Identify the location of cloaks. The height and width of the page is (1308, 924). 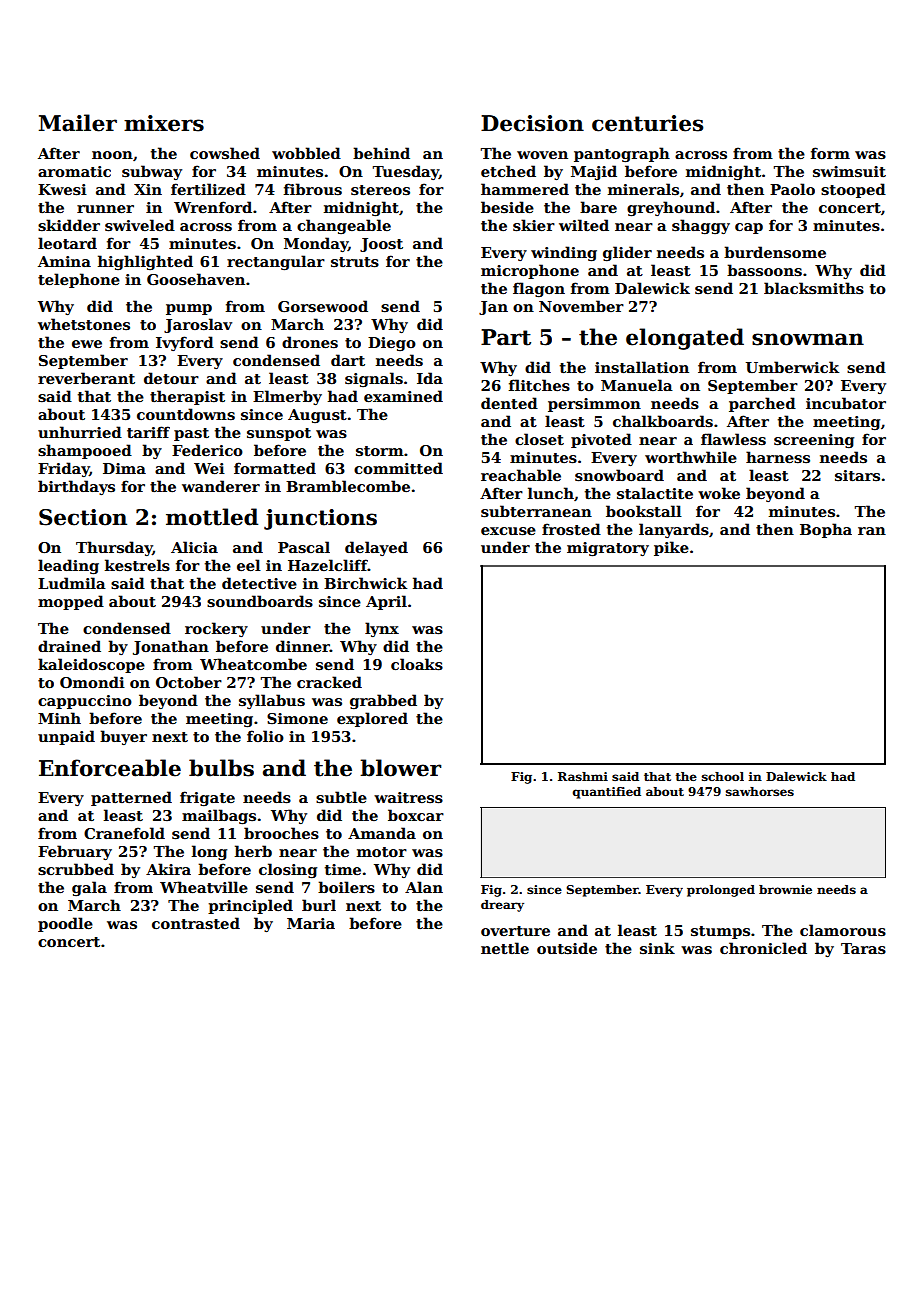
(417, 664).
